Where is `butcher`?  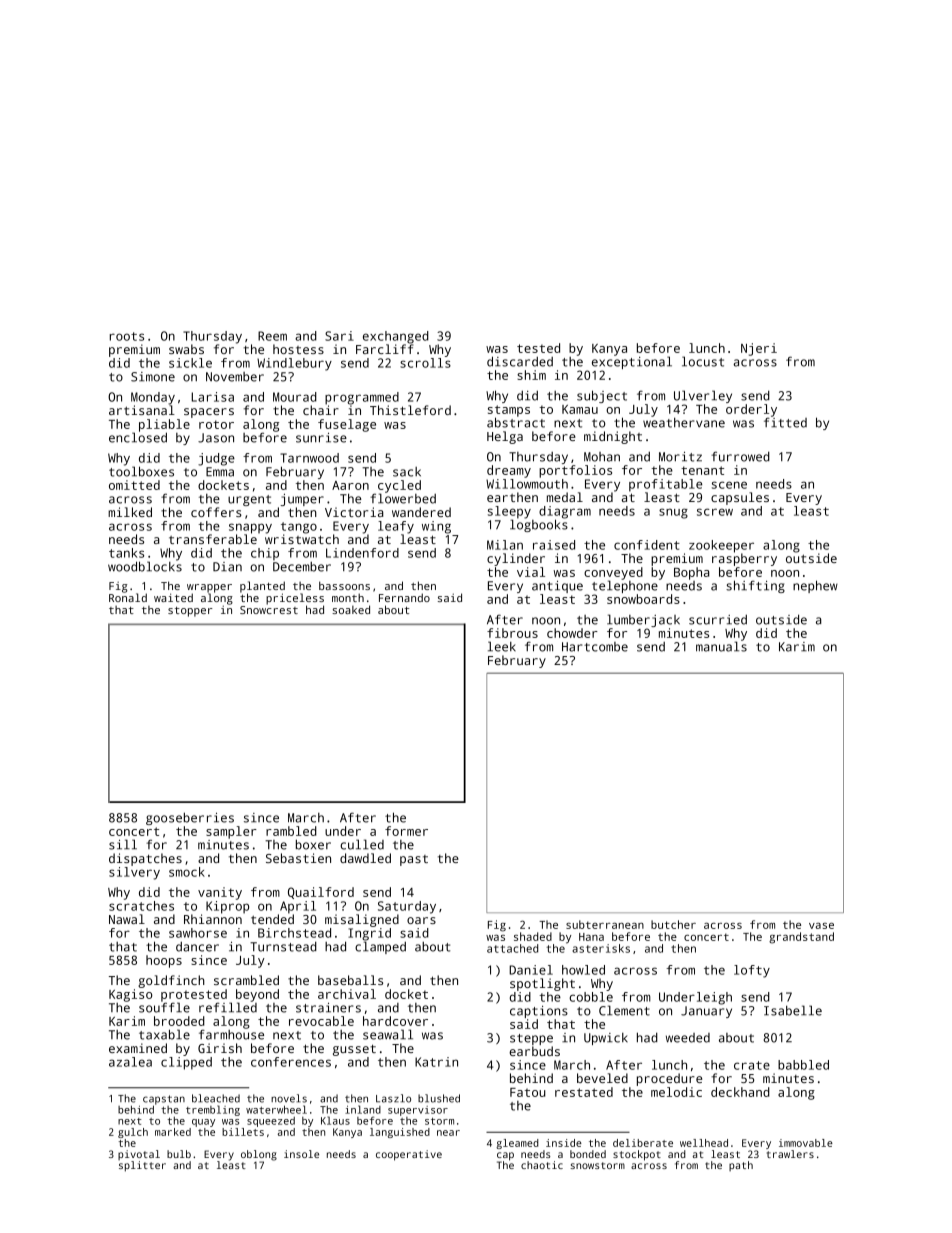 butcher is located at coordinates (673, 924).
